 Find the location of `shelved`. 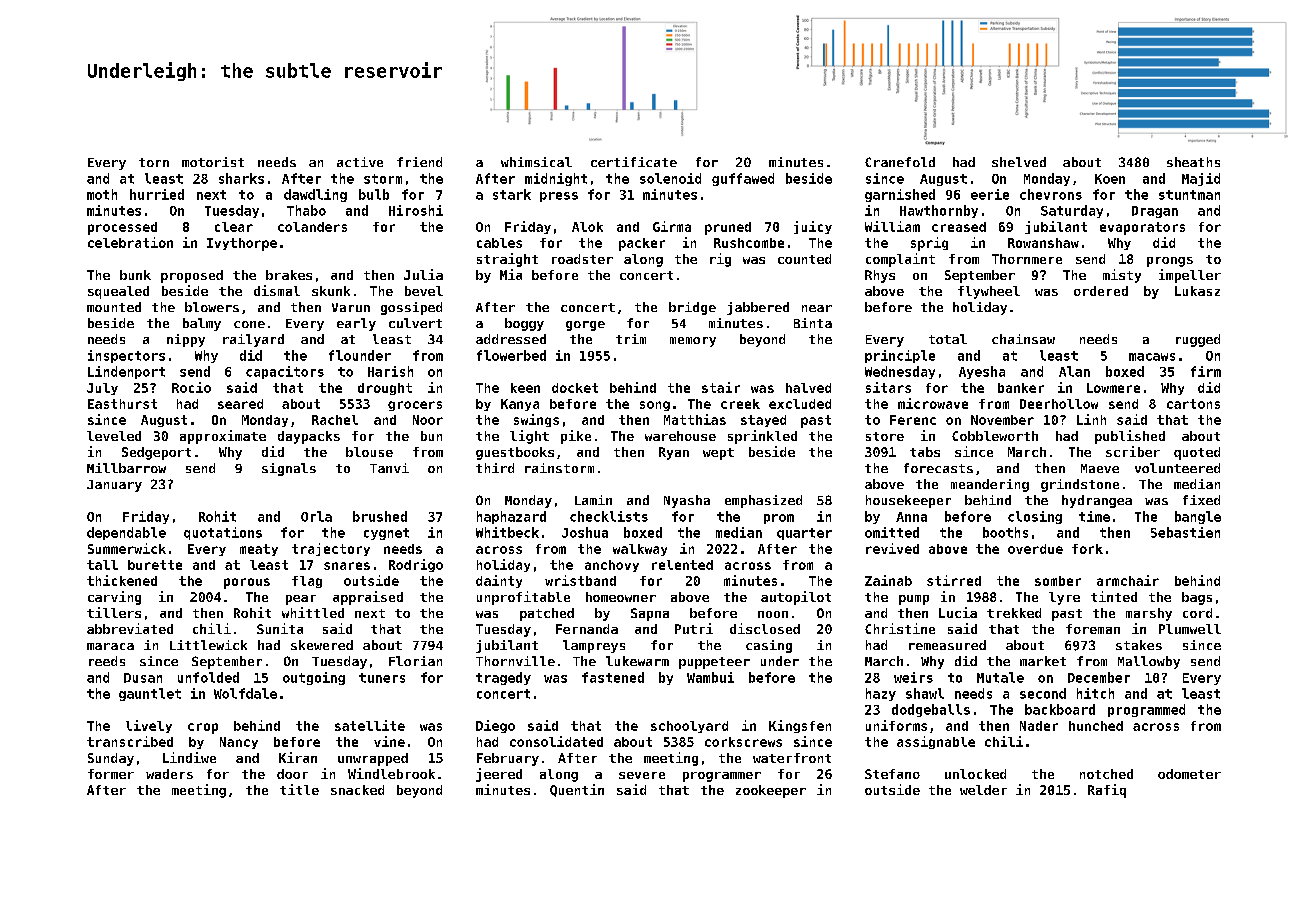

shelved is located at coordinates (1019, 162).
